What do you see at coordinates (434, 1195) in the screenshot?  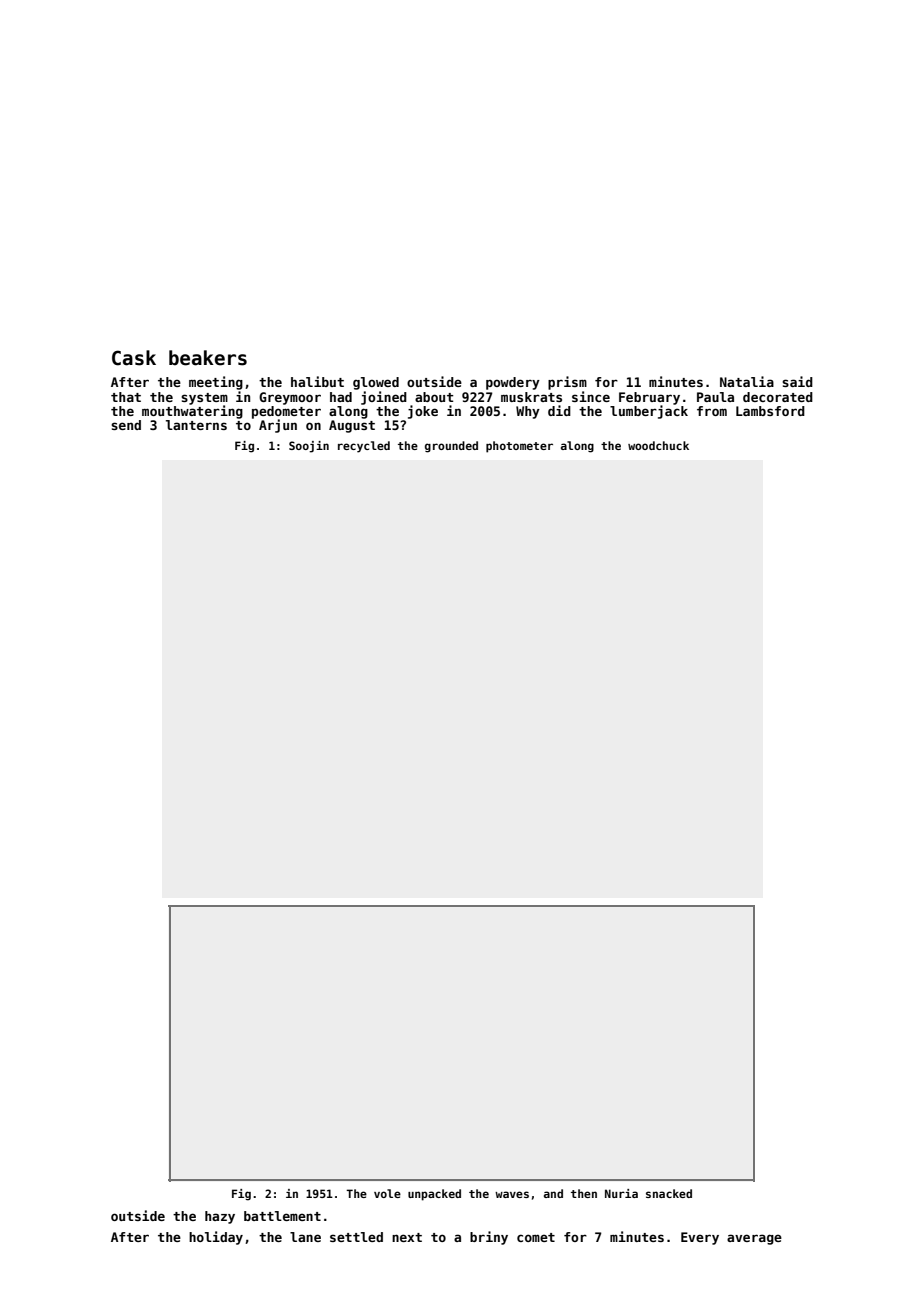 I see `unpacked` at bounding box center [434, 1195].
